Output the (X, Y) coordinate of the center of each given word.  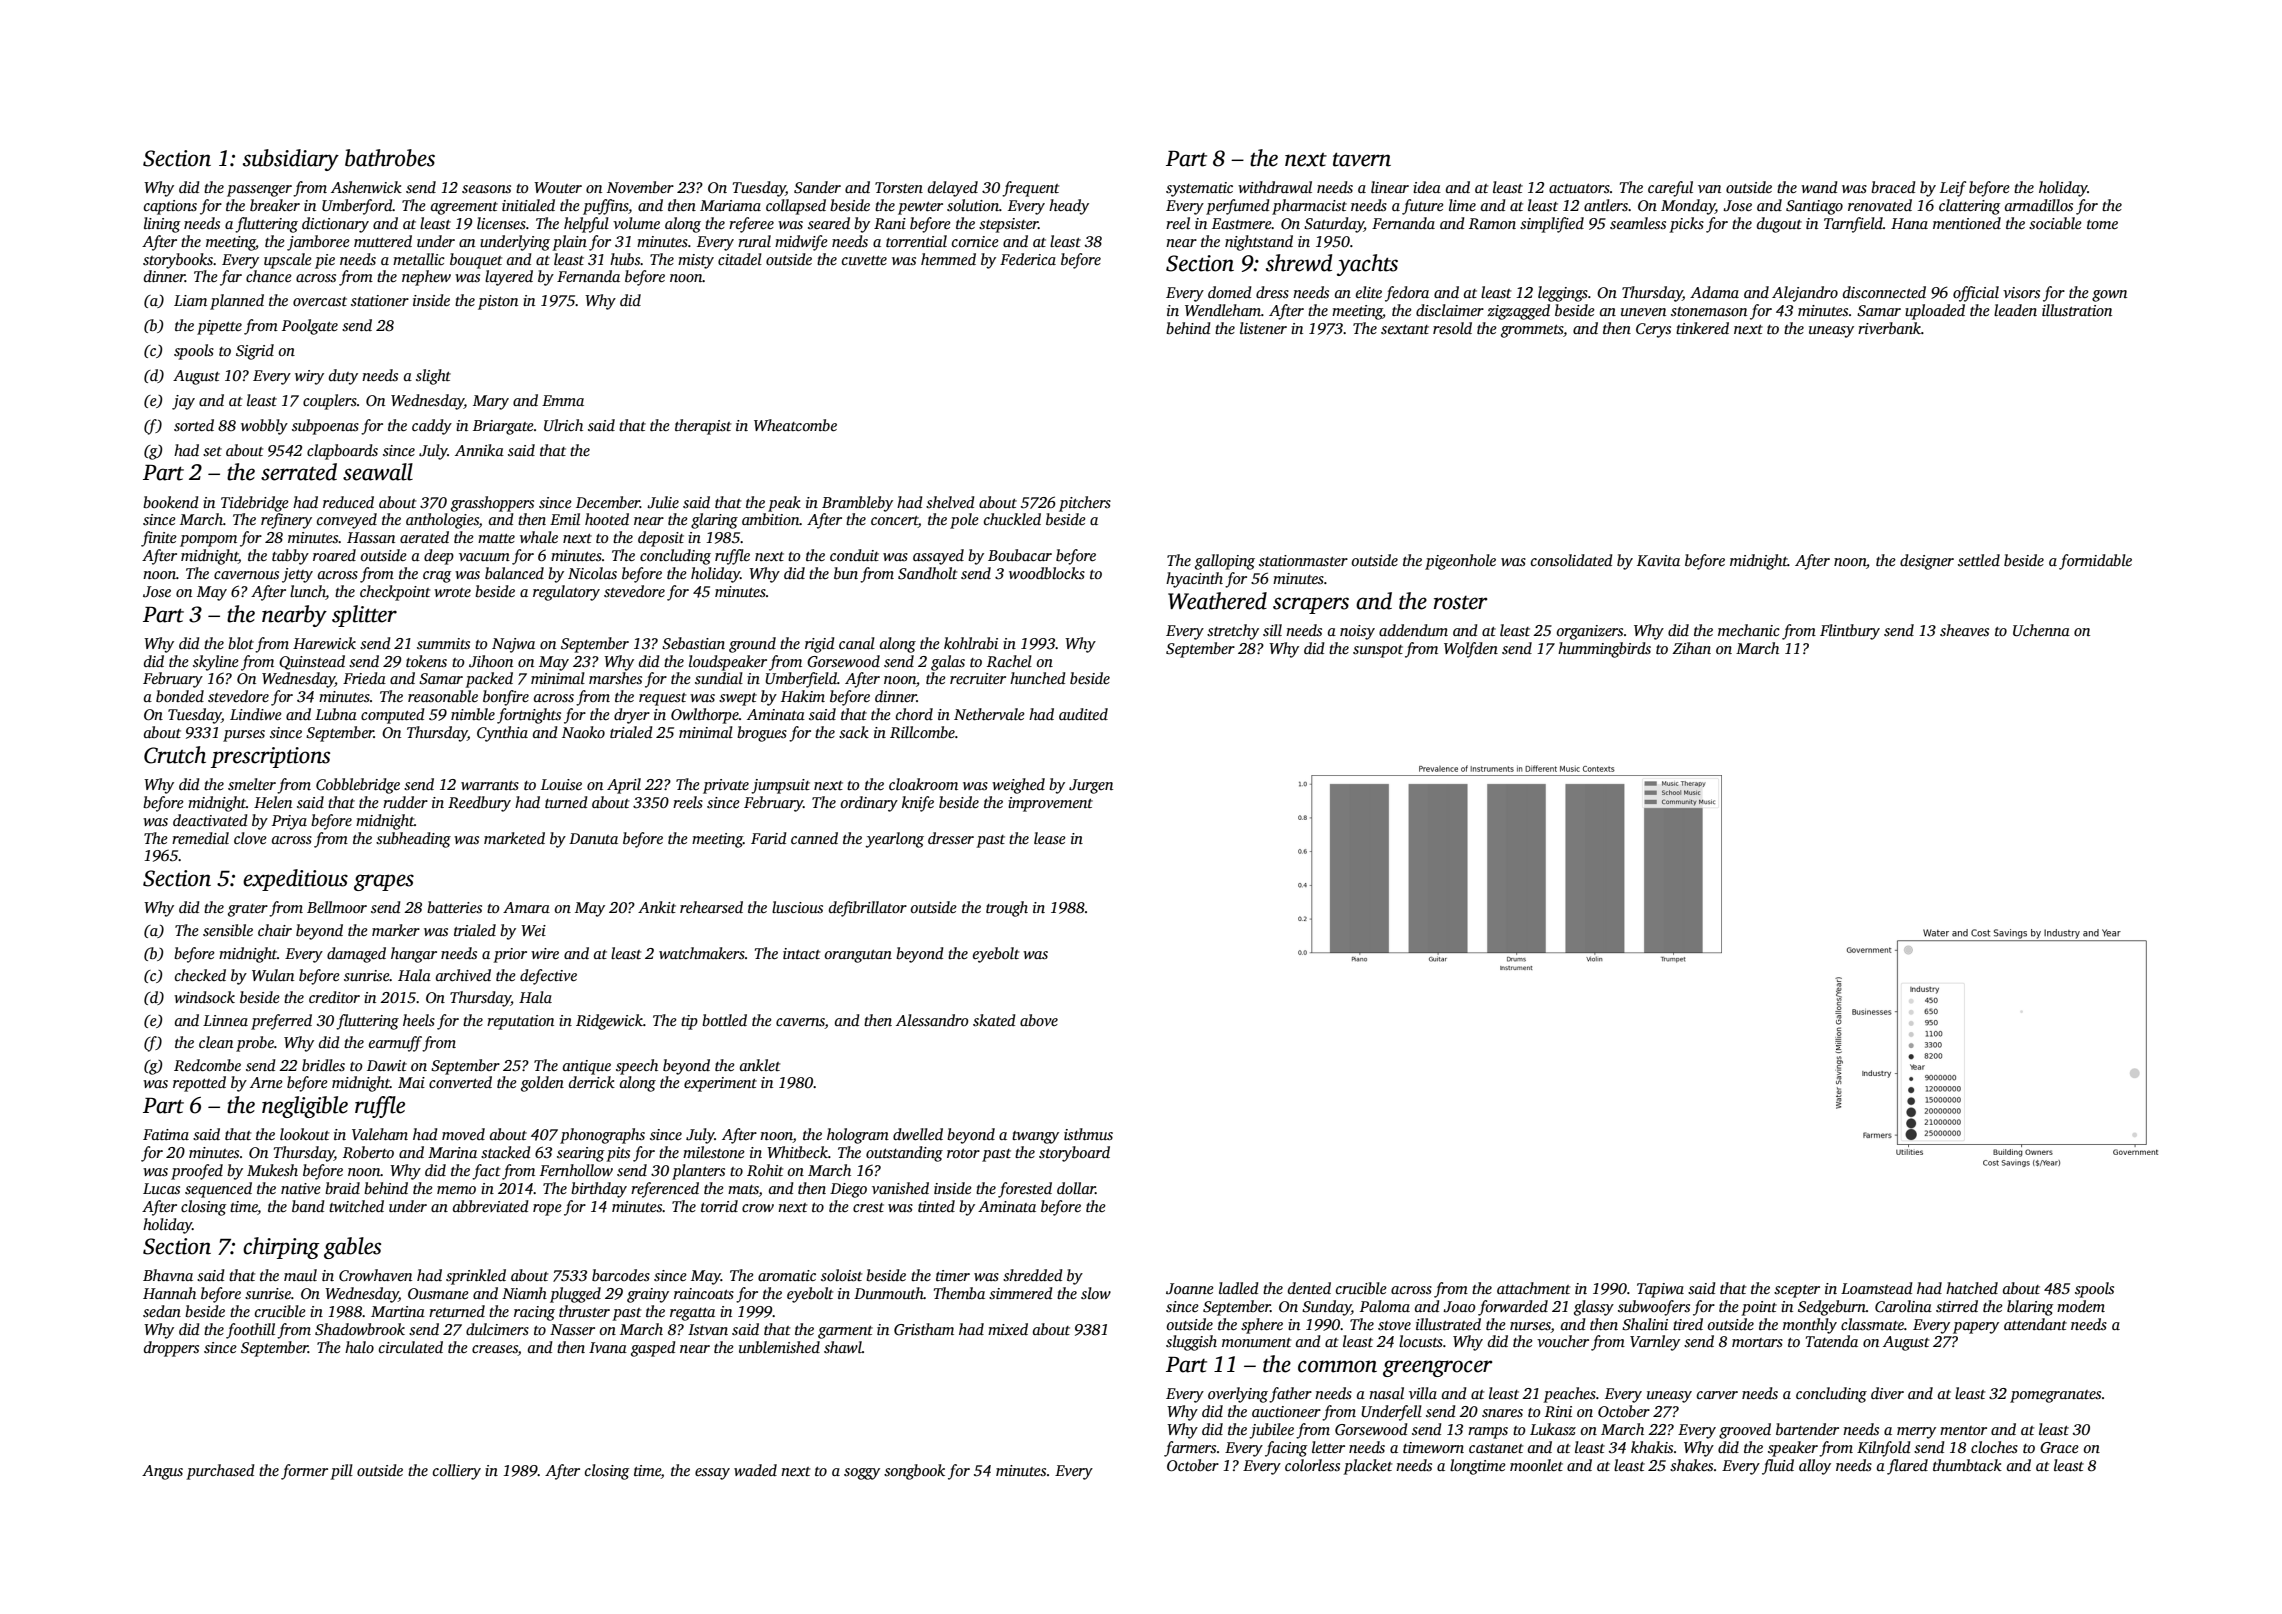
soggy (862, 1474)
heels (419, 1020)
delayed (953, 189)
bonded (180, 696)
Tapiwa (1660, 1290)
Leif (1953, 189)
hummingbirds (1604, 650)
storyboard (1074, 1154)
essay (712, 1474)
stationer (380, 300)
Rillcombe (922, 732)
